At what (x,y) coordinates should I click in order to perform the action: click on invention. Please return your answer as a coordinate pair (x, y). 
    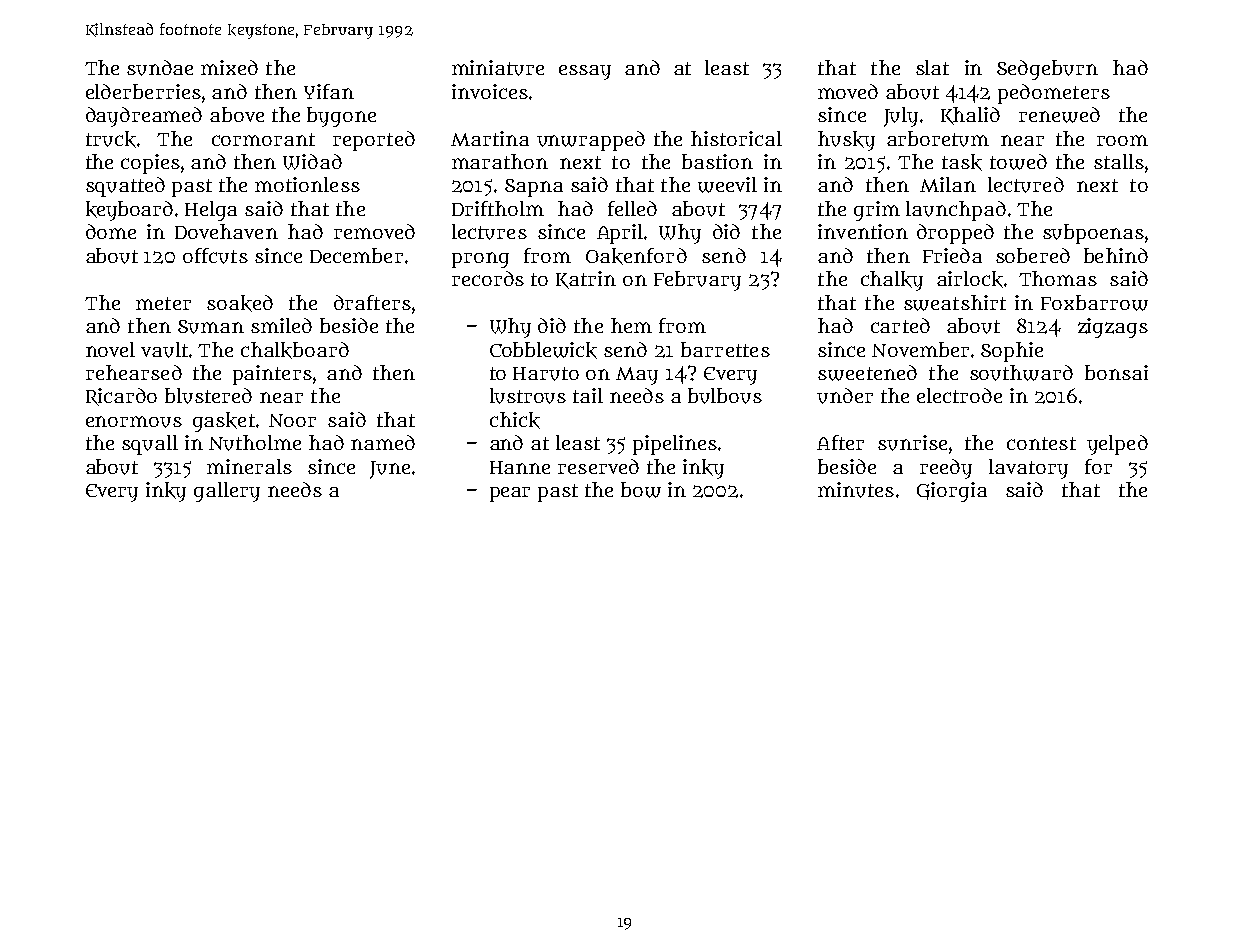
    Looking at the image, I should click on (863, 231).
